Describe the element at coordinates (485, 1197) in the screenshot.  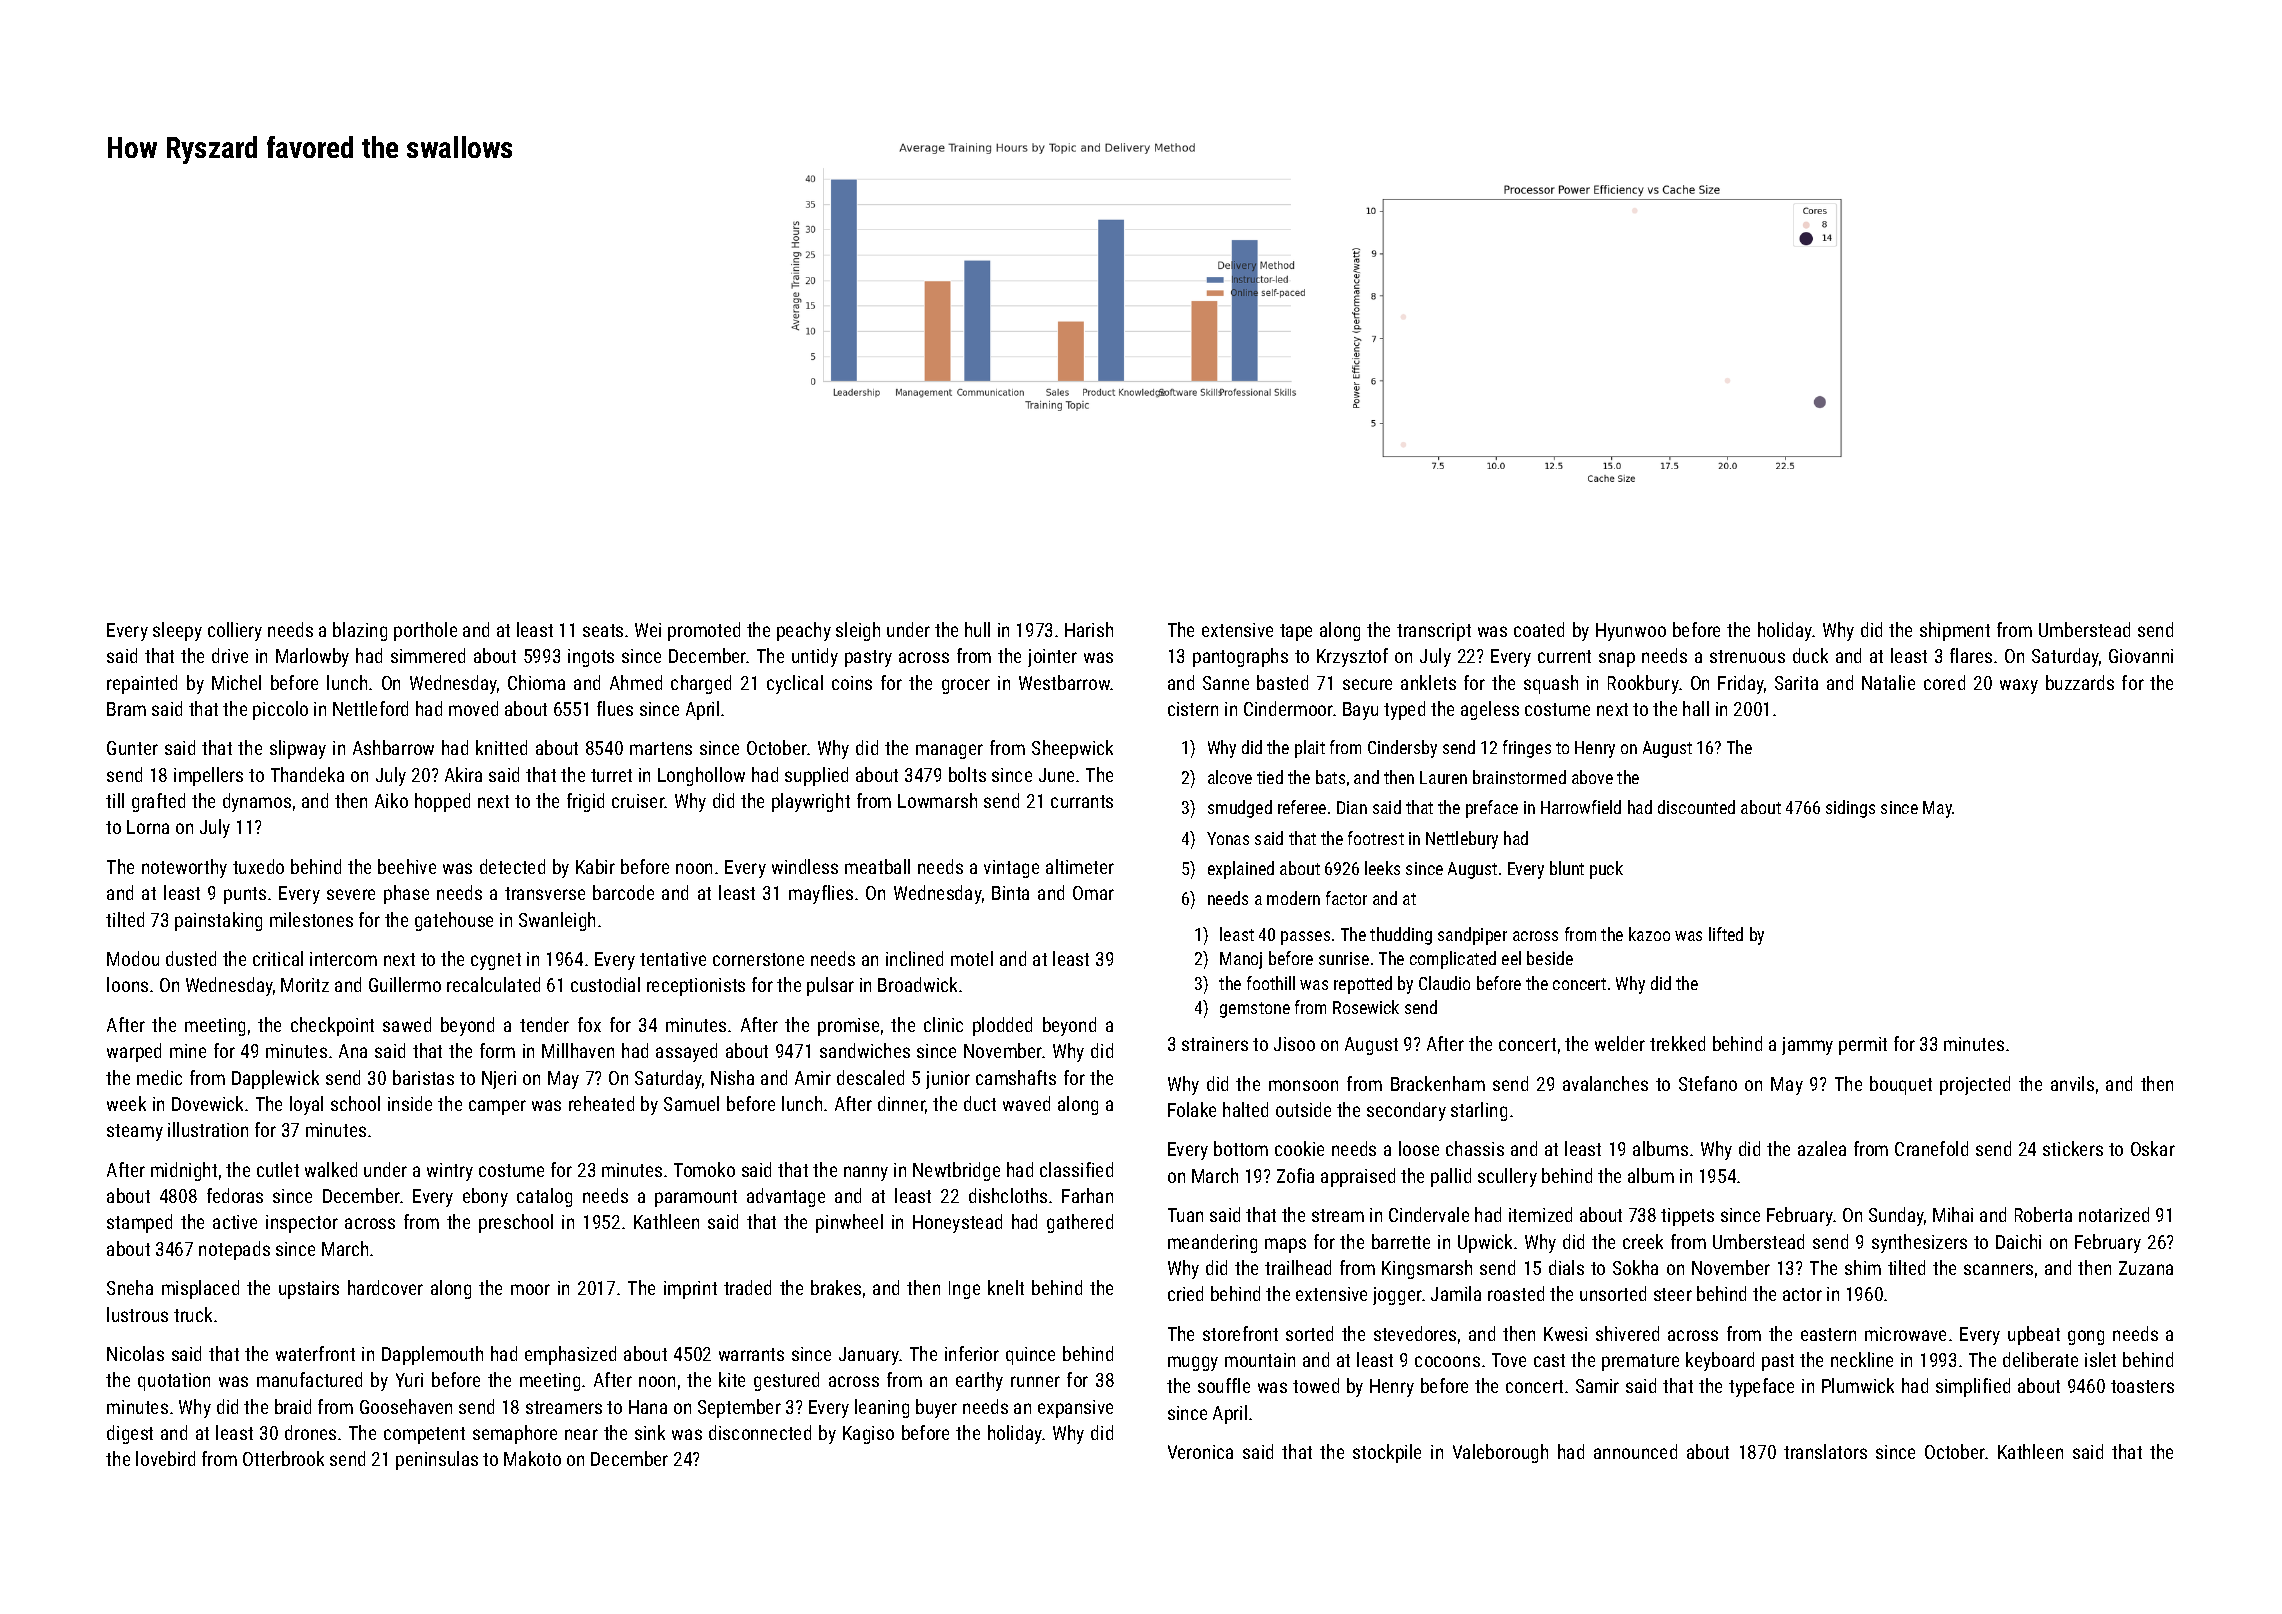
I see `ebony` at that location.
